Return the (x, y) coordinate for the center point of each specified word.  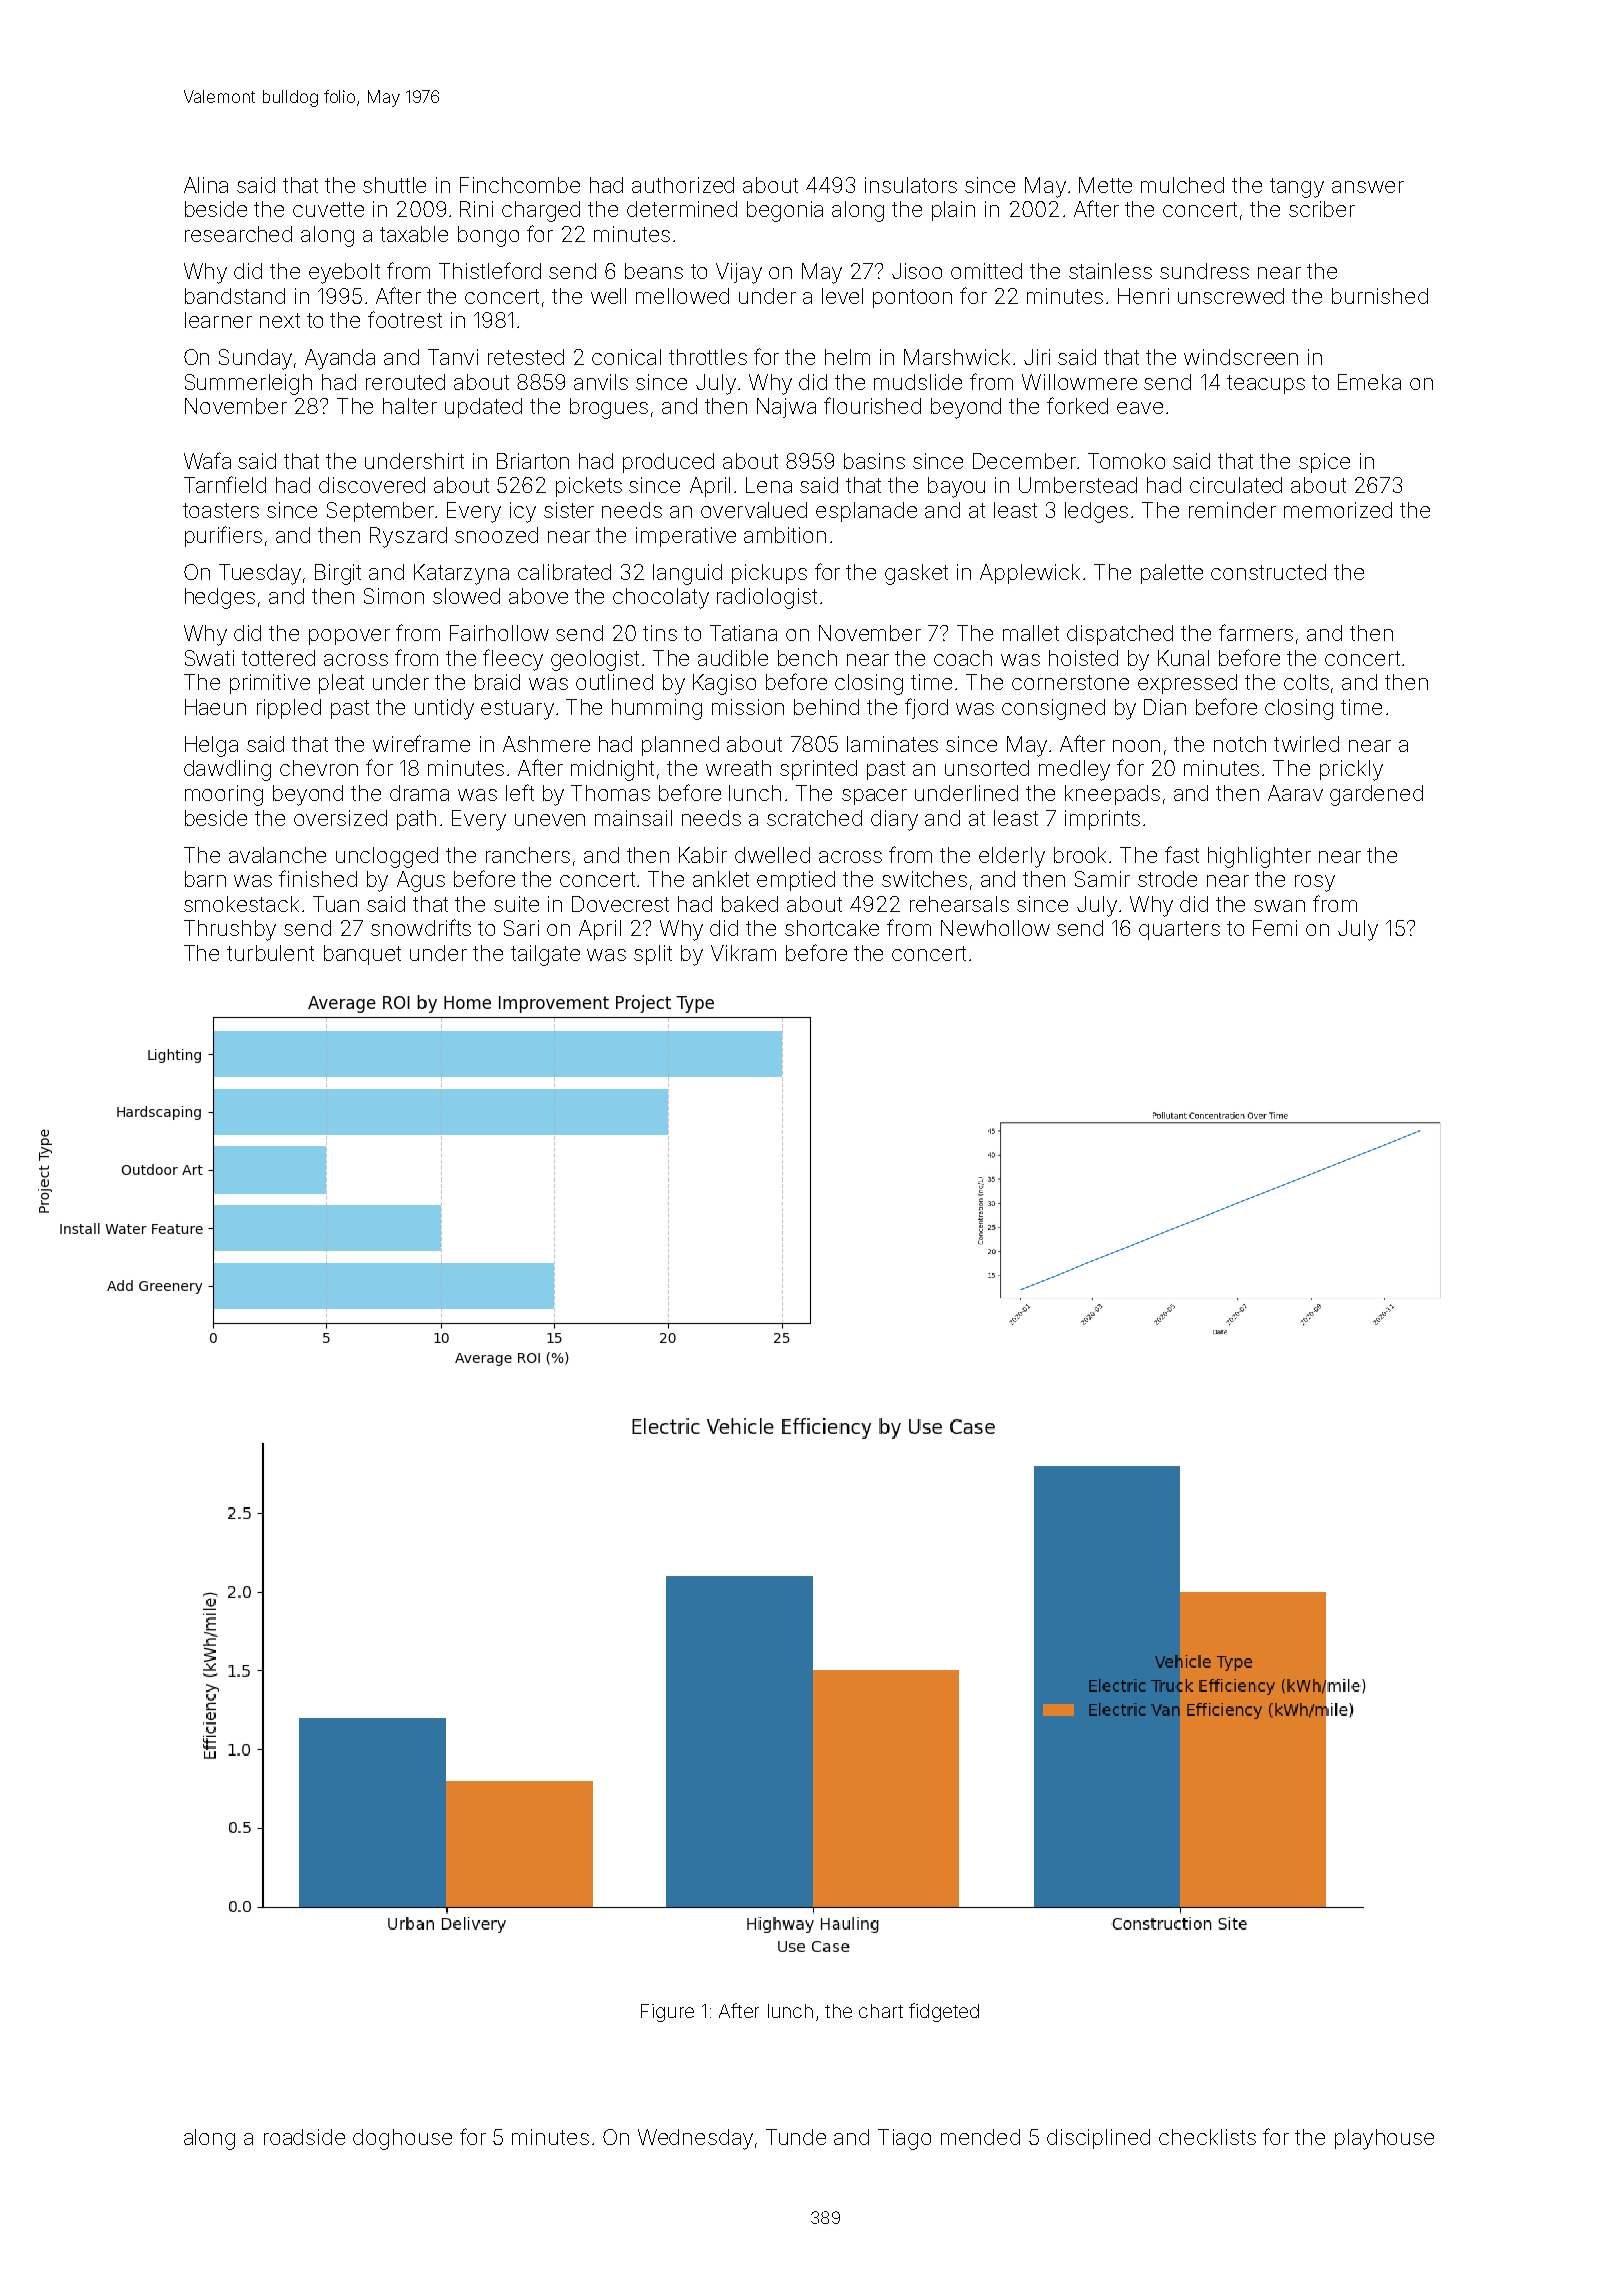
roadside (304, 2137)
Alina (206, 185)
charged (541, 211)
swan (1279, 906)
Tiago (904, 2139)
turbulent (270, 953)
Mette (1105, 185)
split (653, 955)
